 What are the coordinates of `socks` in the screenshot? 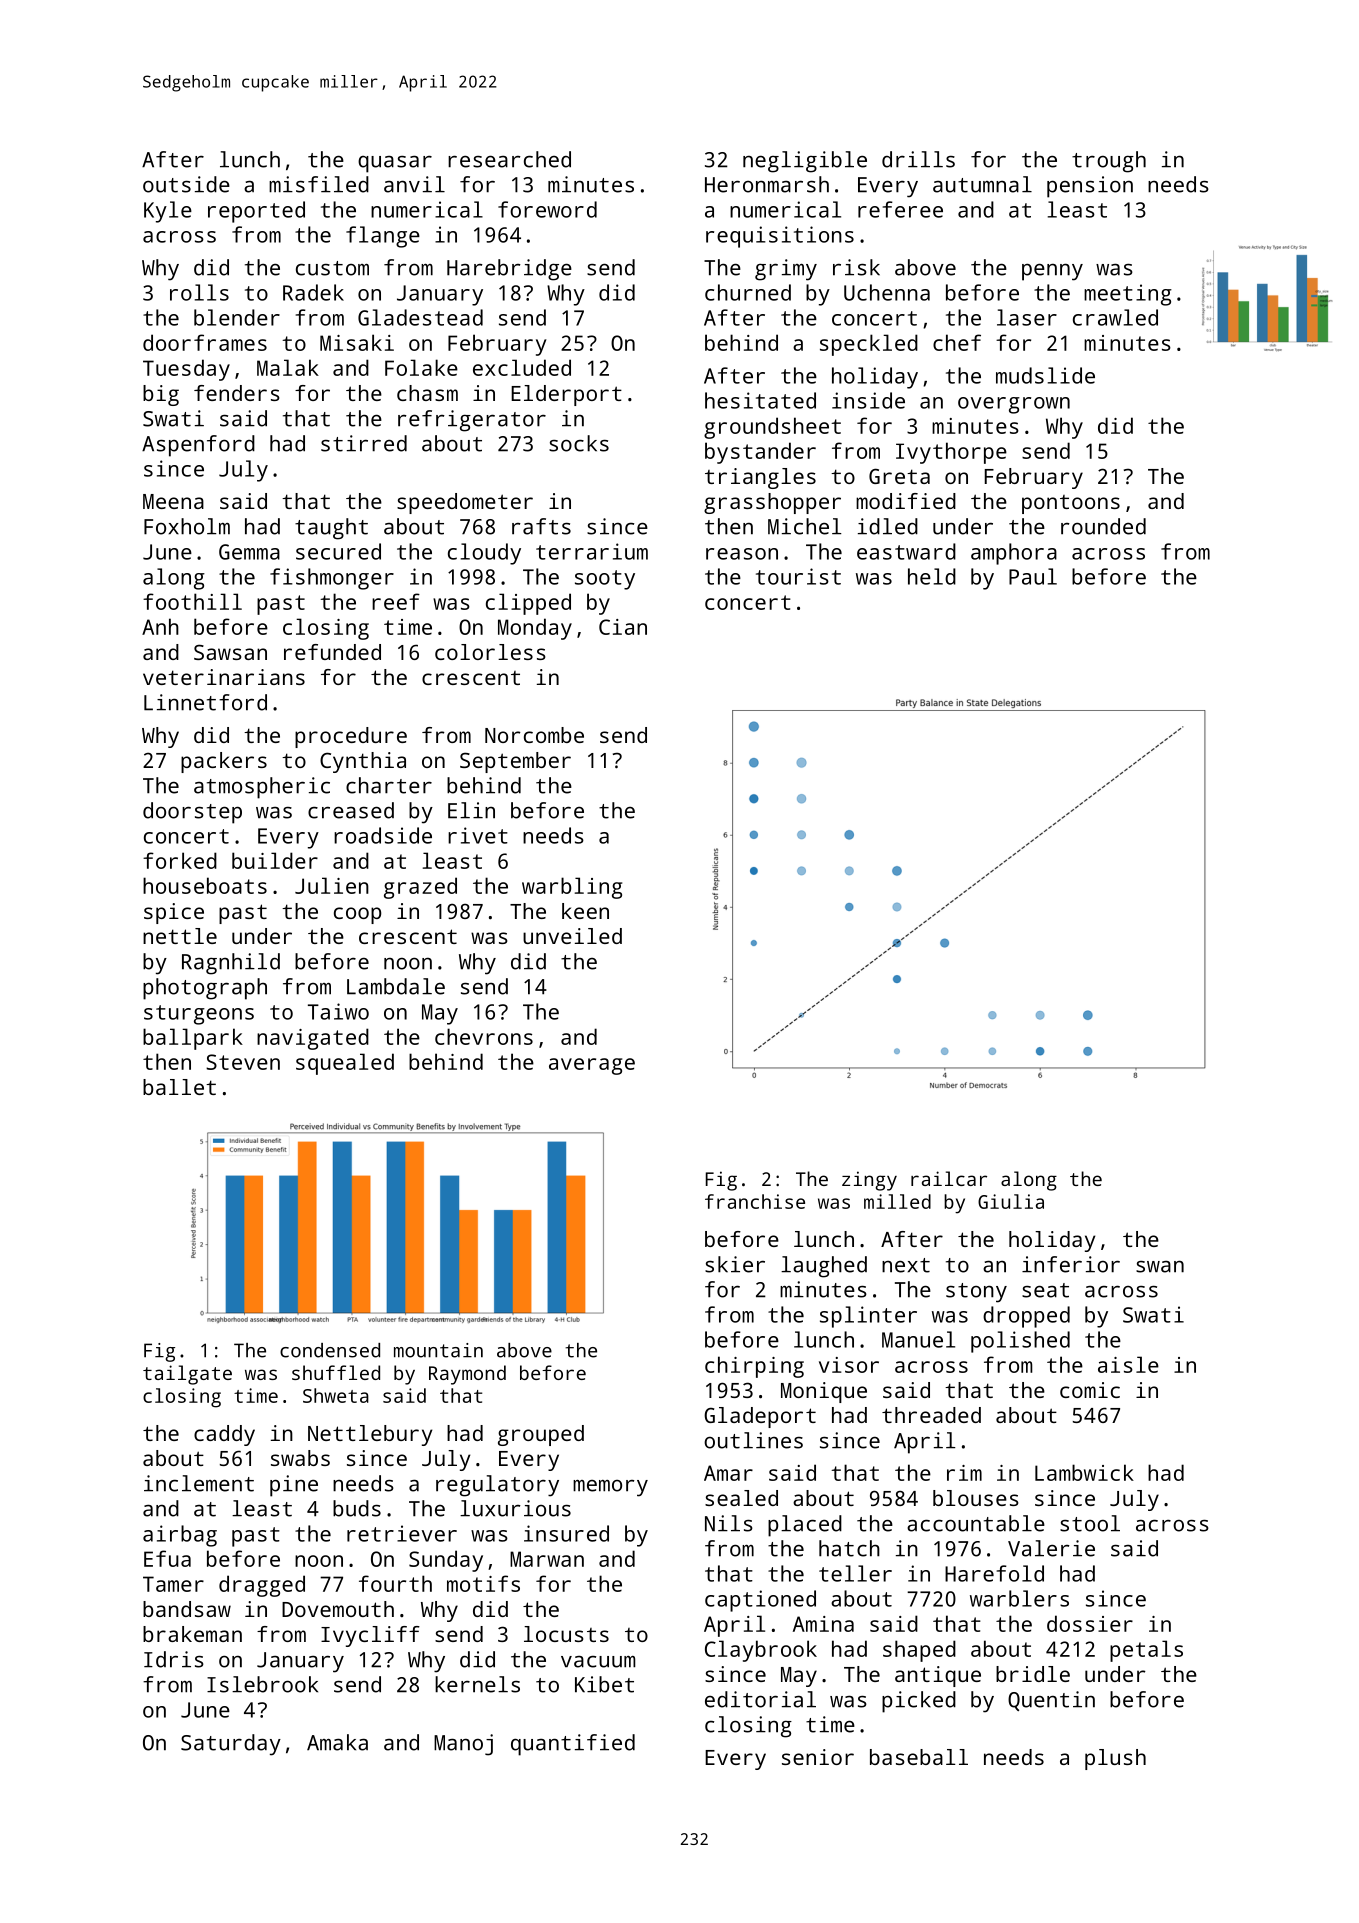 It's located at (579, 443).
